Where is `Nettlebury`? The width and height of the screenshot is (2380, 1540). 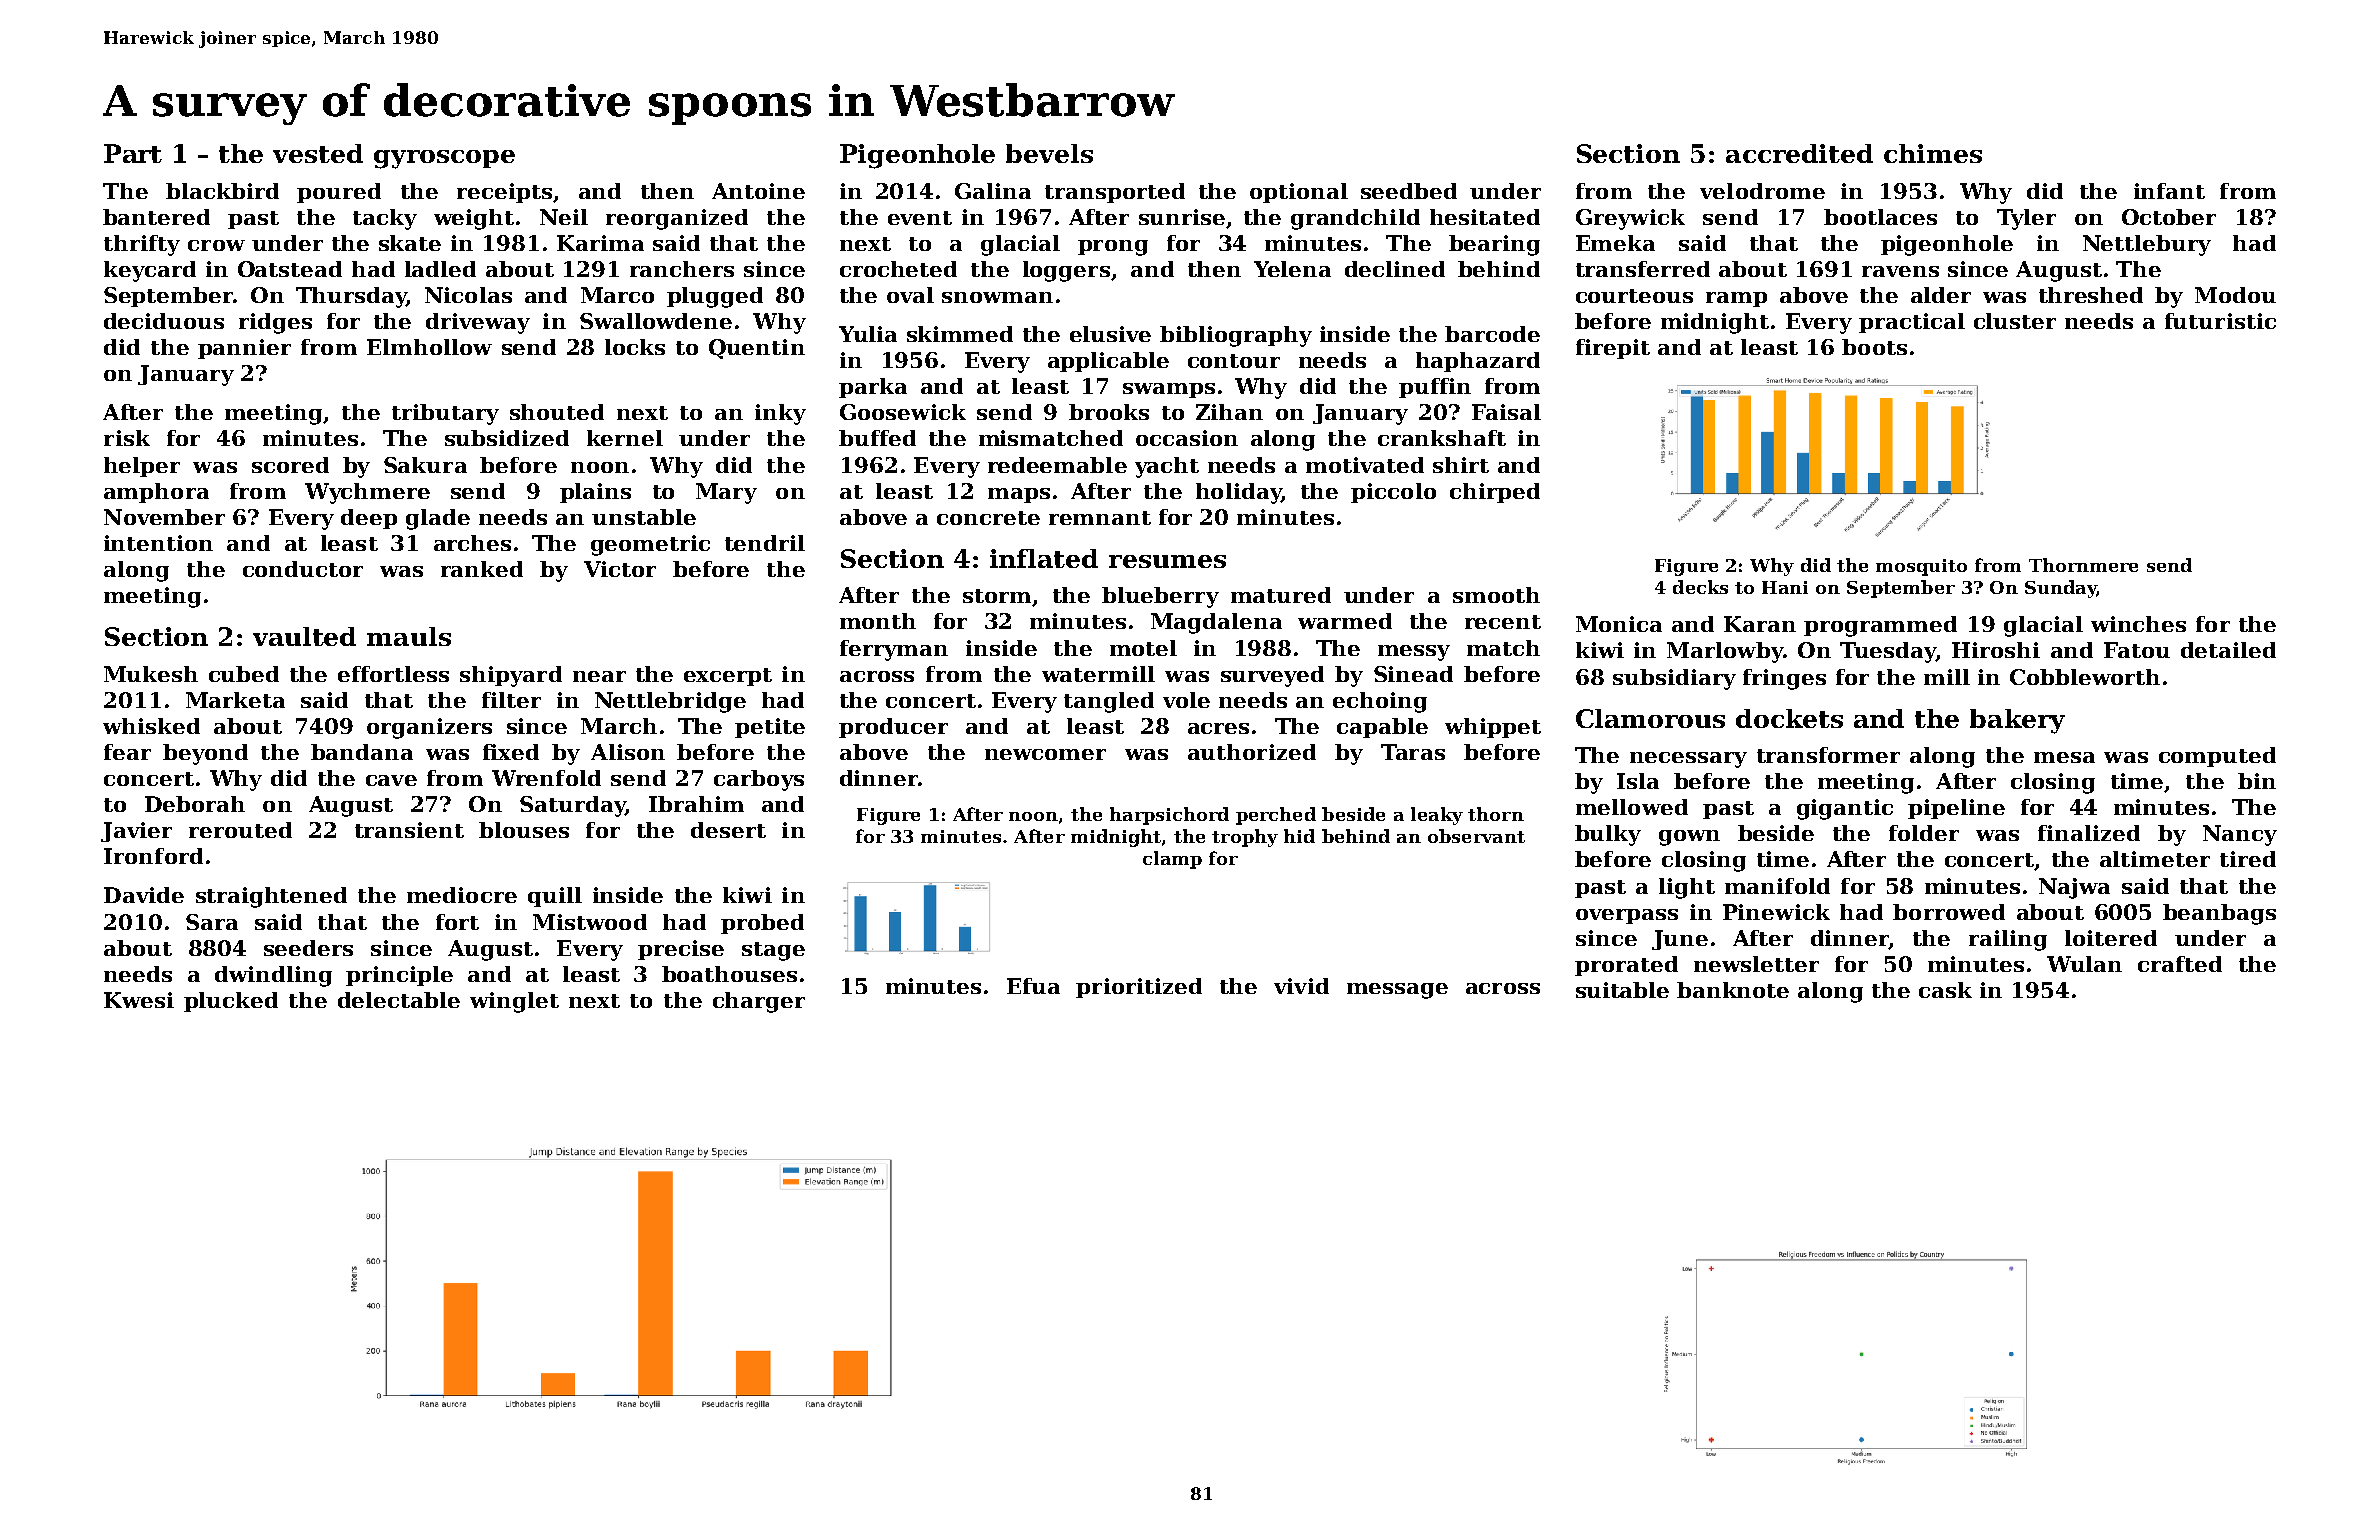
Nettlebury is located at coordinates (2147, 245).
